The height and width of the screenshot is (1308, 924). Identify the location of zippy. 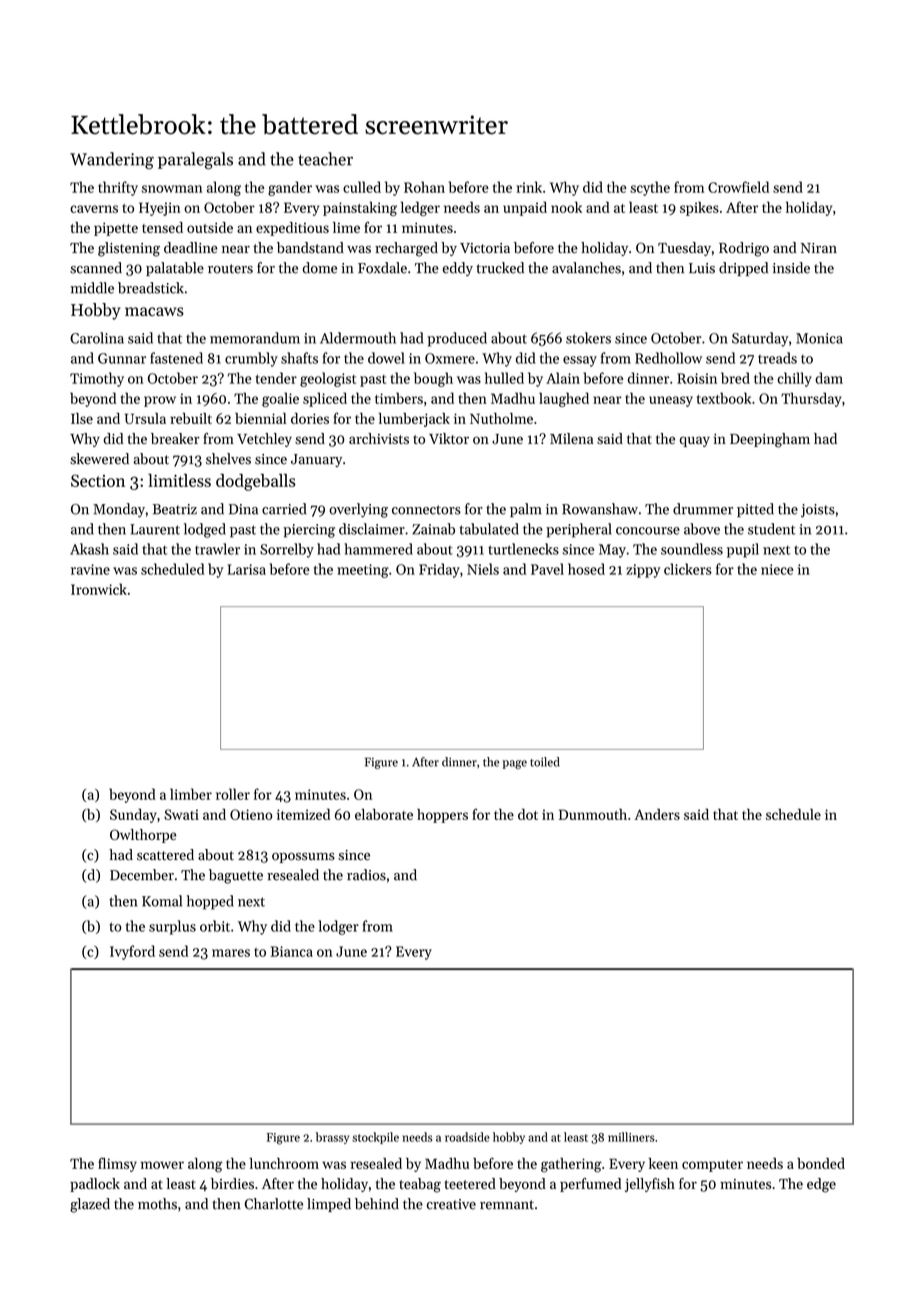
(643, 571).
